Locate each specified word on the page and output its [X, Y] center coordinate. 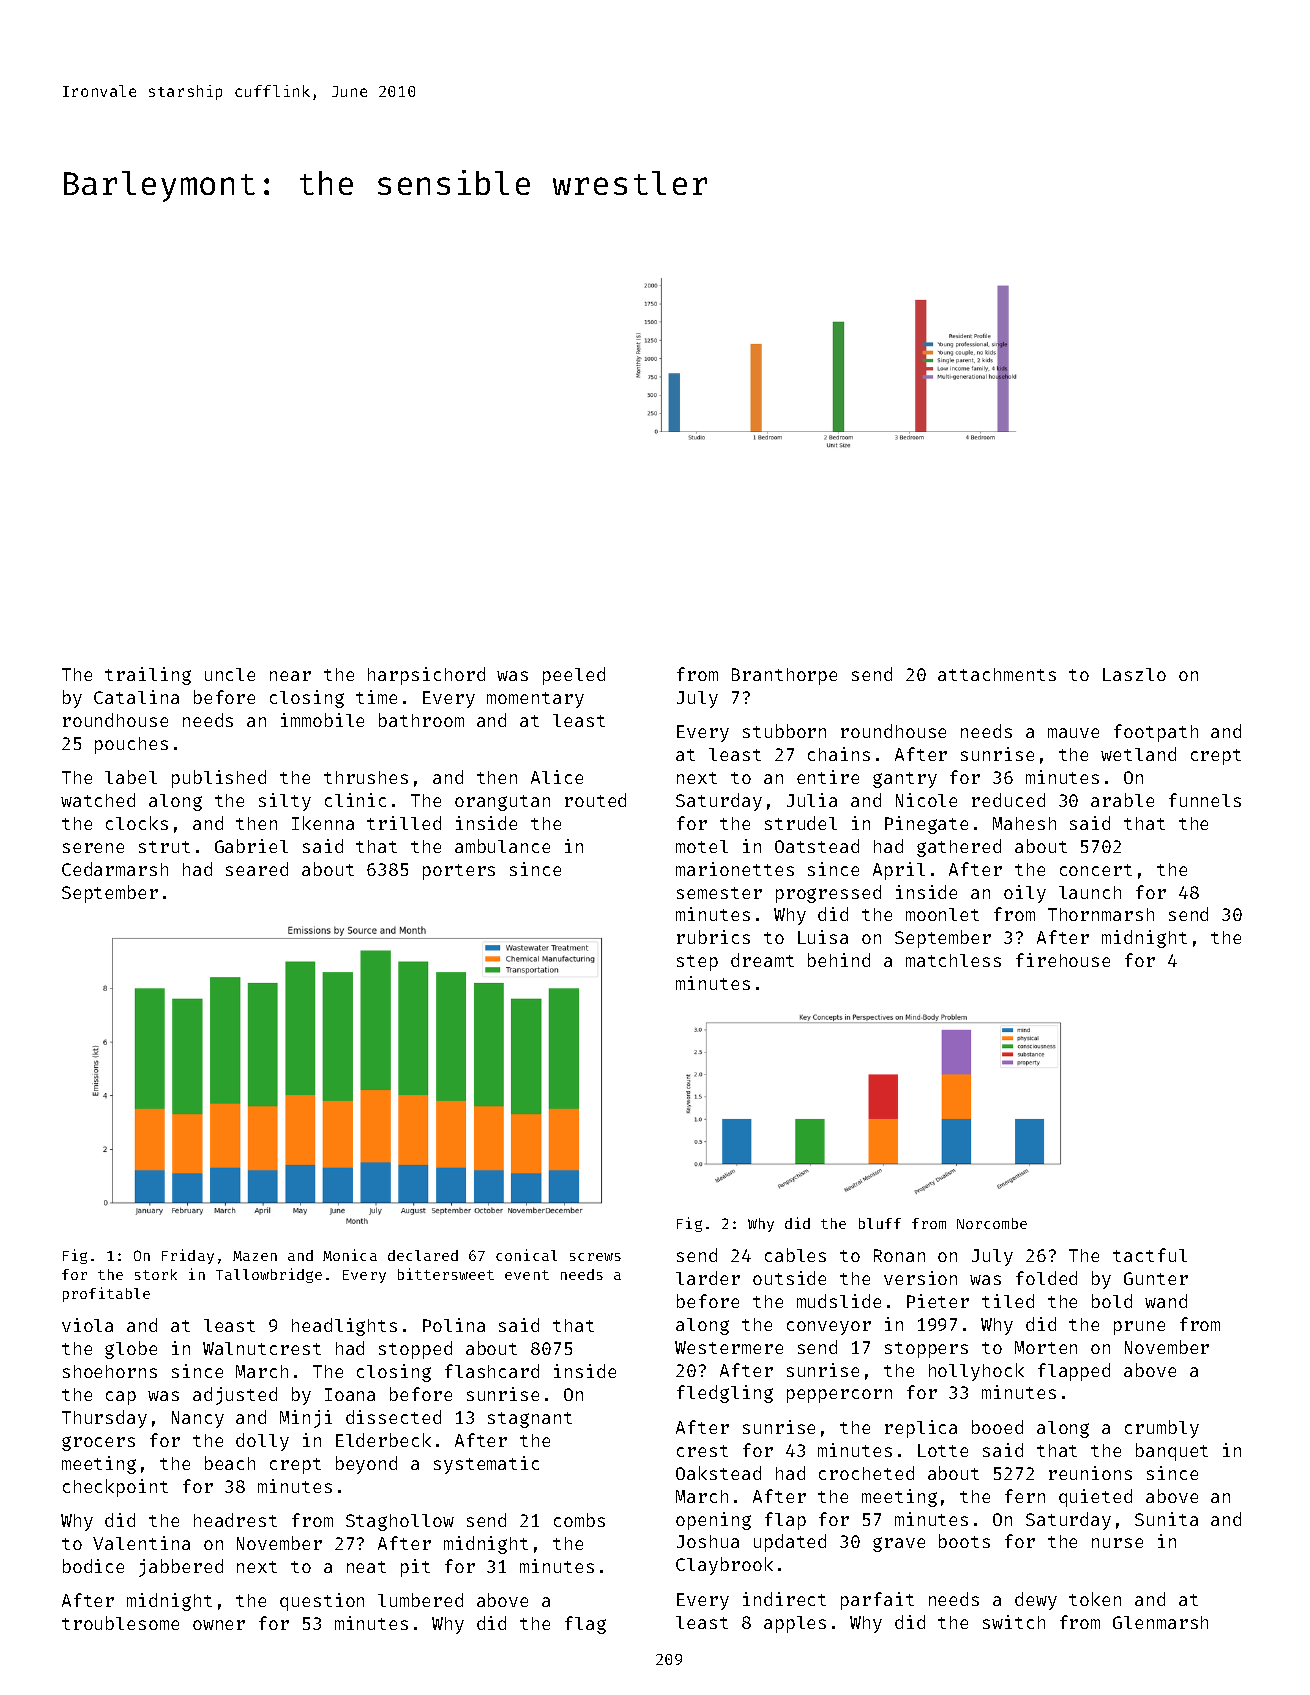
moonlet [942, 914]
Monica [350, 1255]
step [697, 963]
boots [964, 1541]
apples [795, 1624]
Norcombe [992, 1223]
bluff [880, 1223]
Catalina [136, 697]
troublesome [120, 1623]
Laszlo [1134, 674]
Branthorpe [784, 676]
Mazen [255, 1256]
